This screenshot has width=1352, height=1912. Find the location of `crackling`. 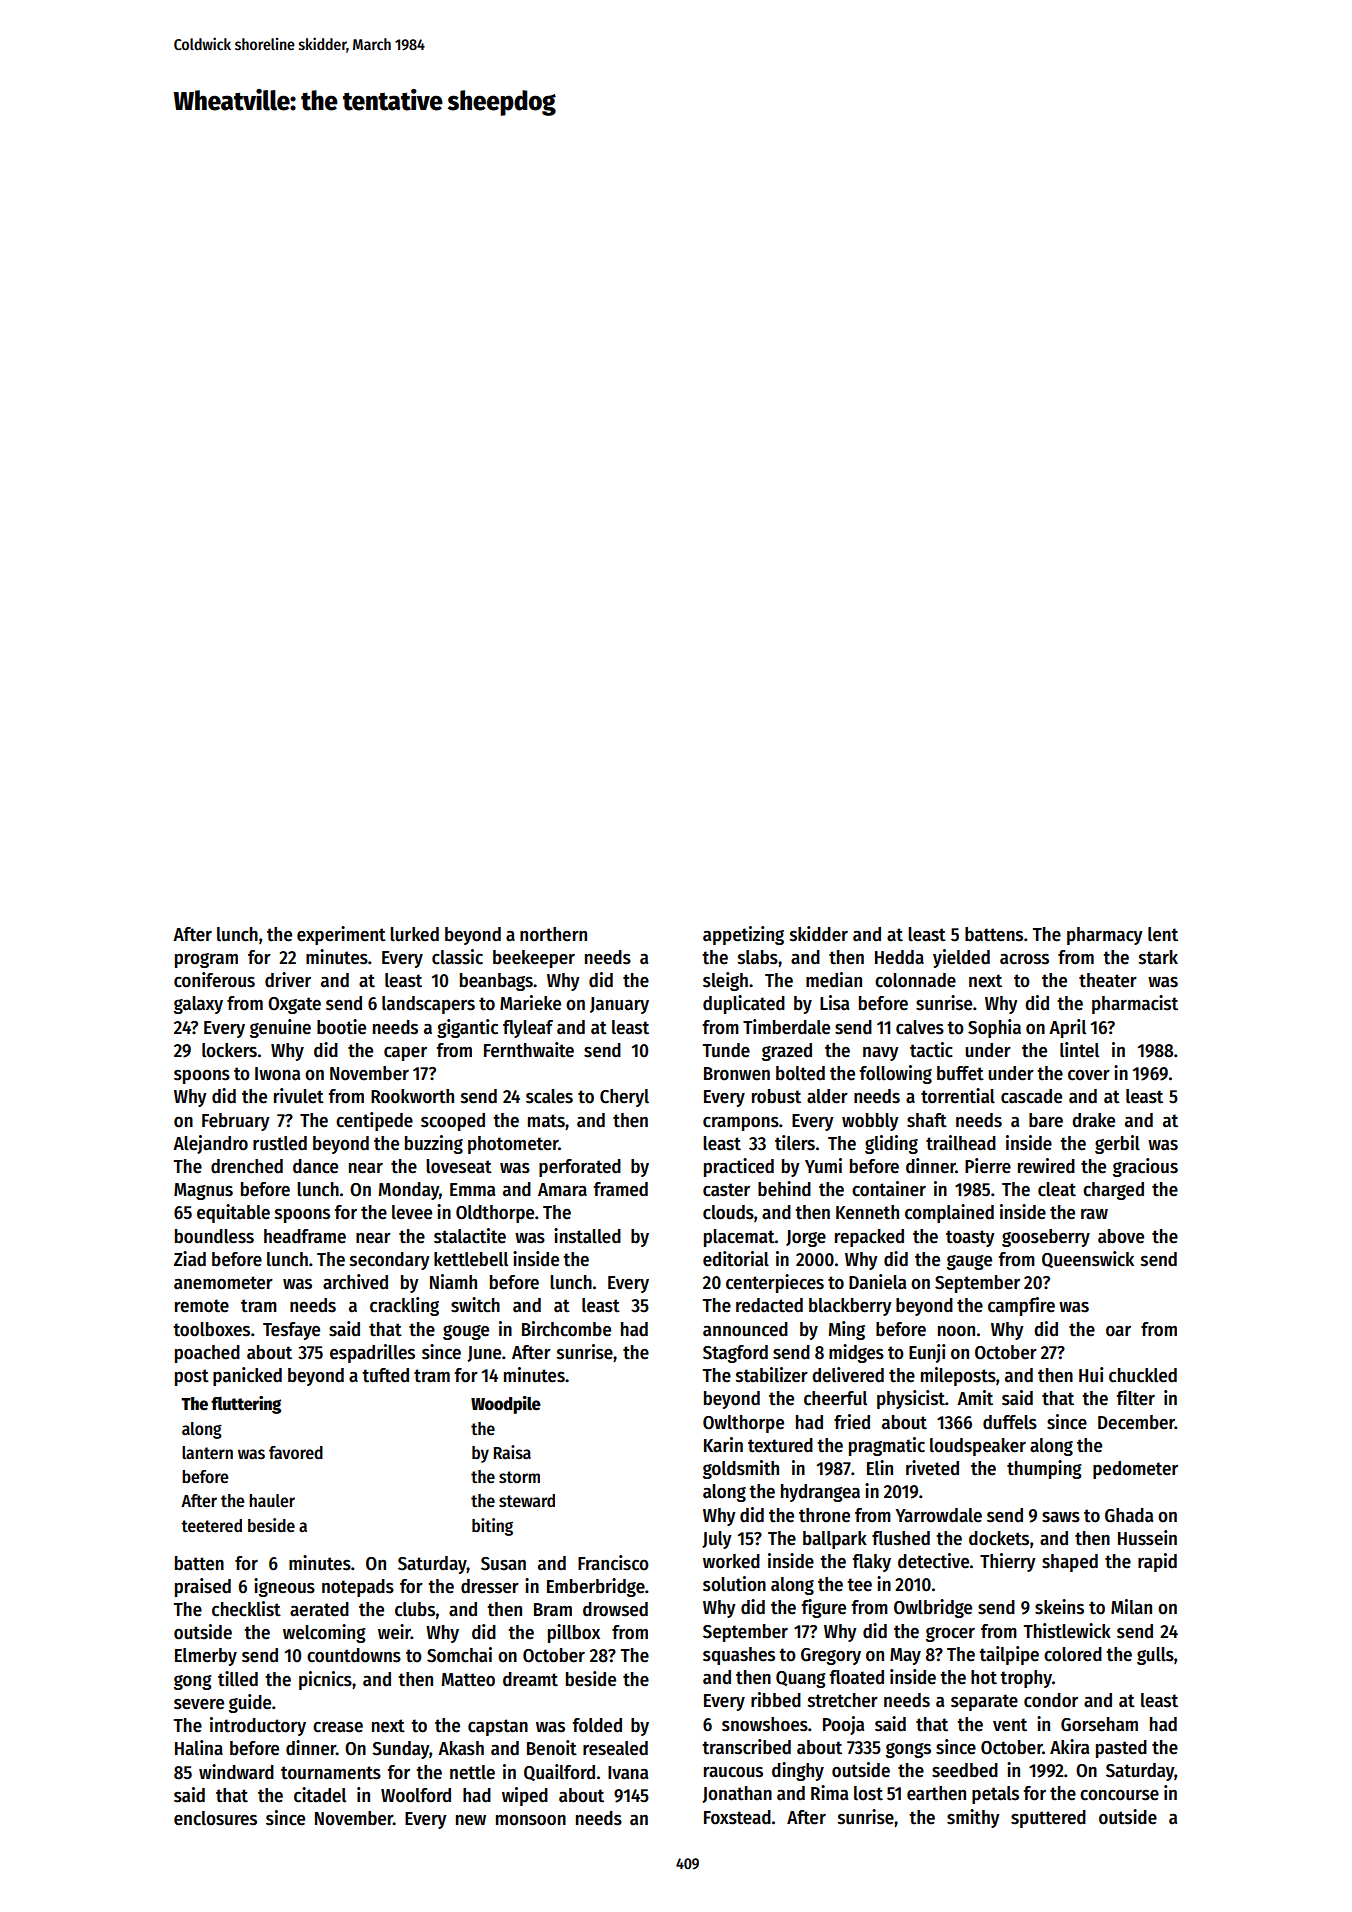

crackling is located at coordinates (404, 1306).
